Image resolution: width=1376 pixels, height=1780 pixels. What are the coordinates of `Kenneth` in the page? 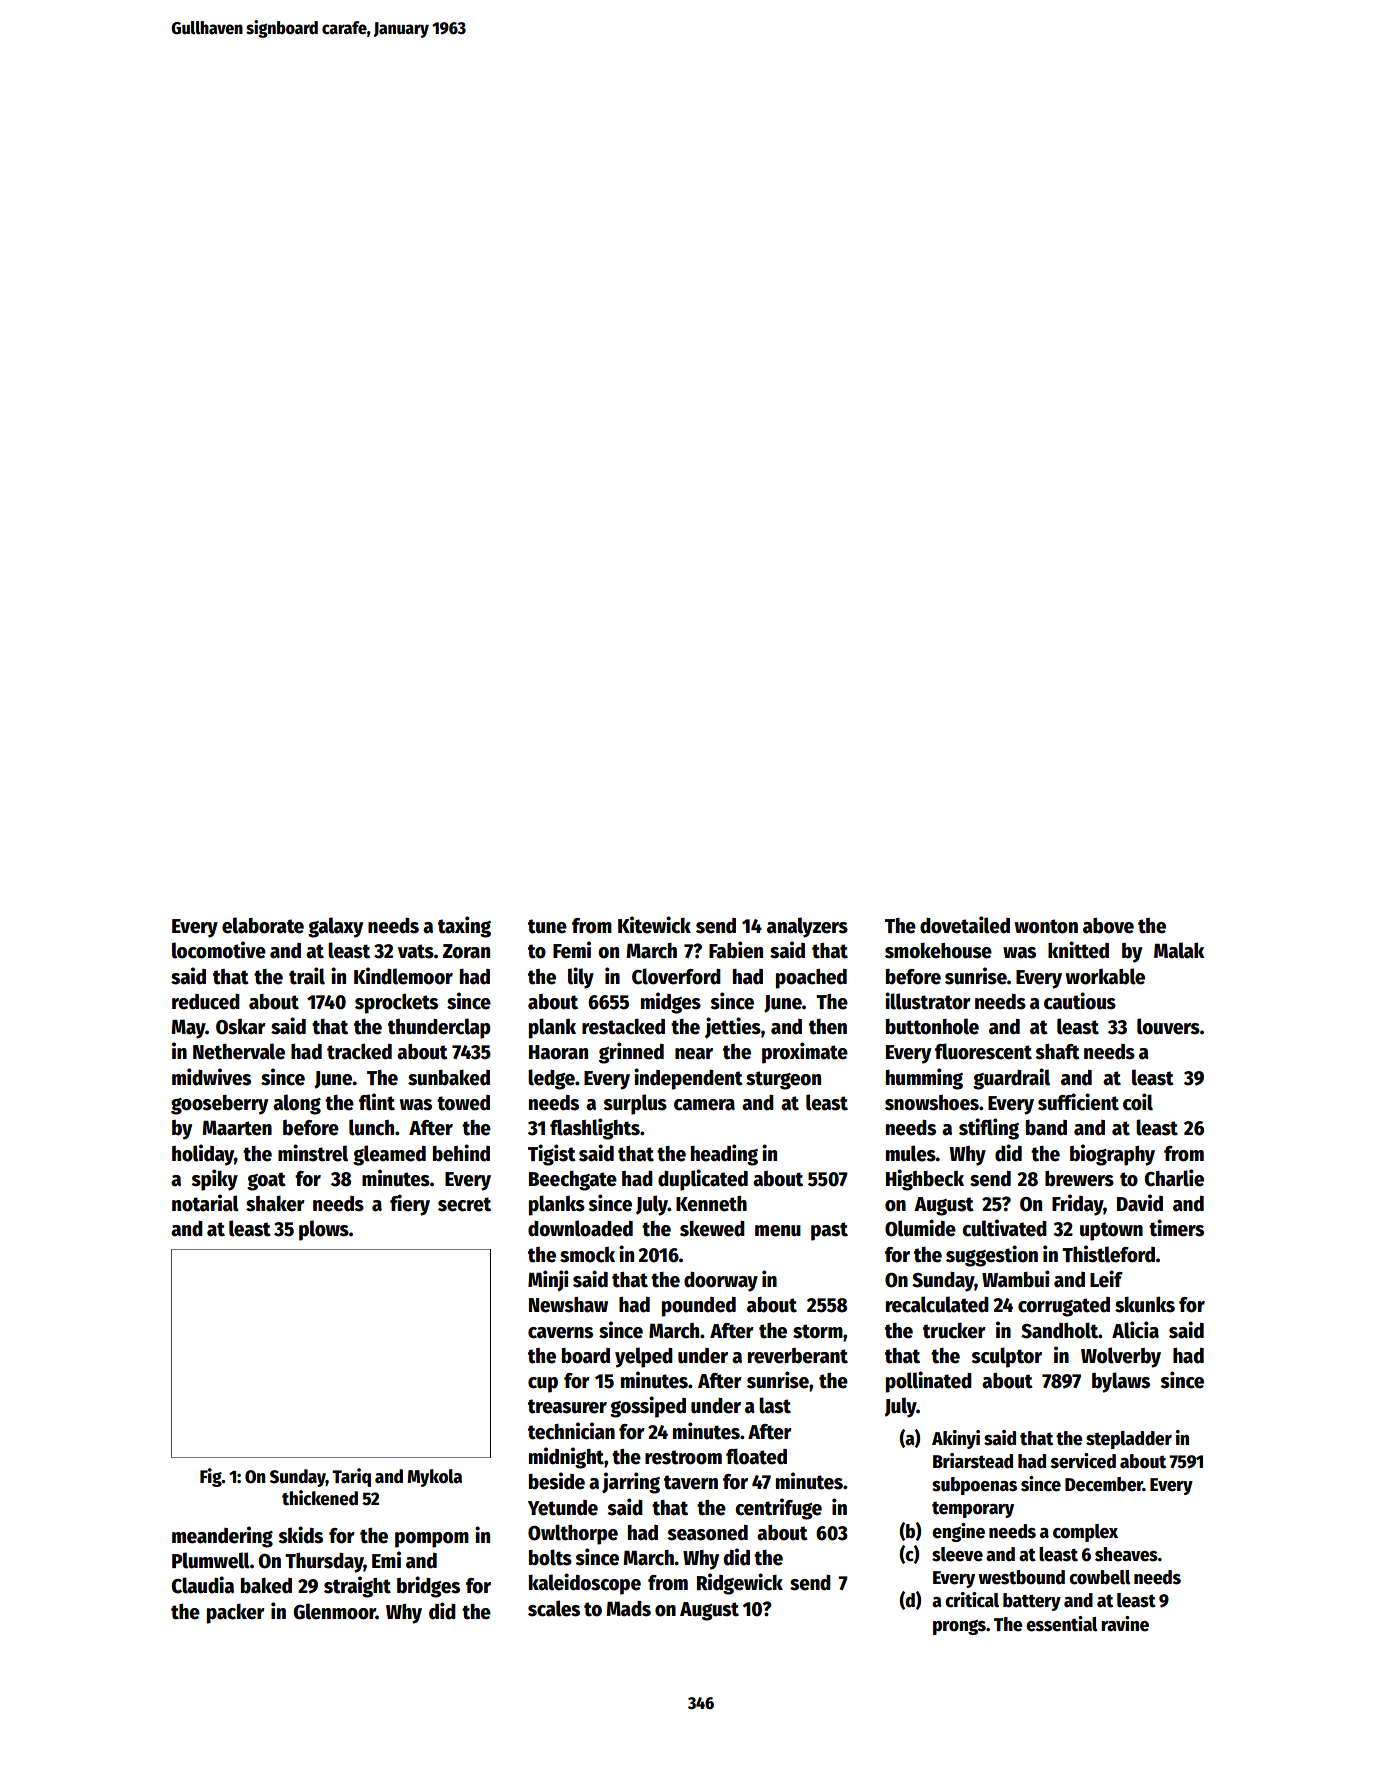 It's located at (711, 1204).
